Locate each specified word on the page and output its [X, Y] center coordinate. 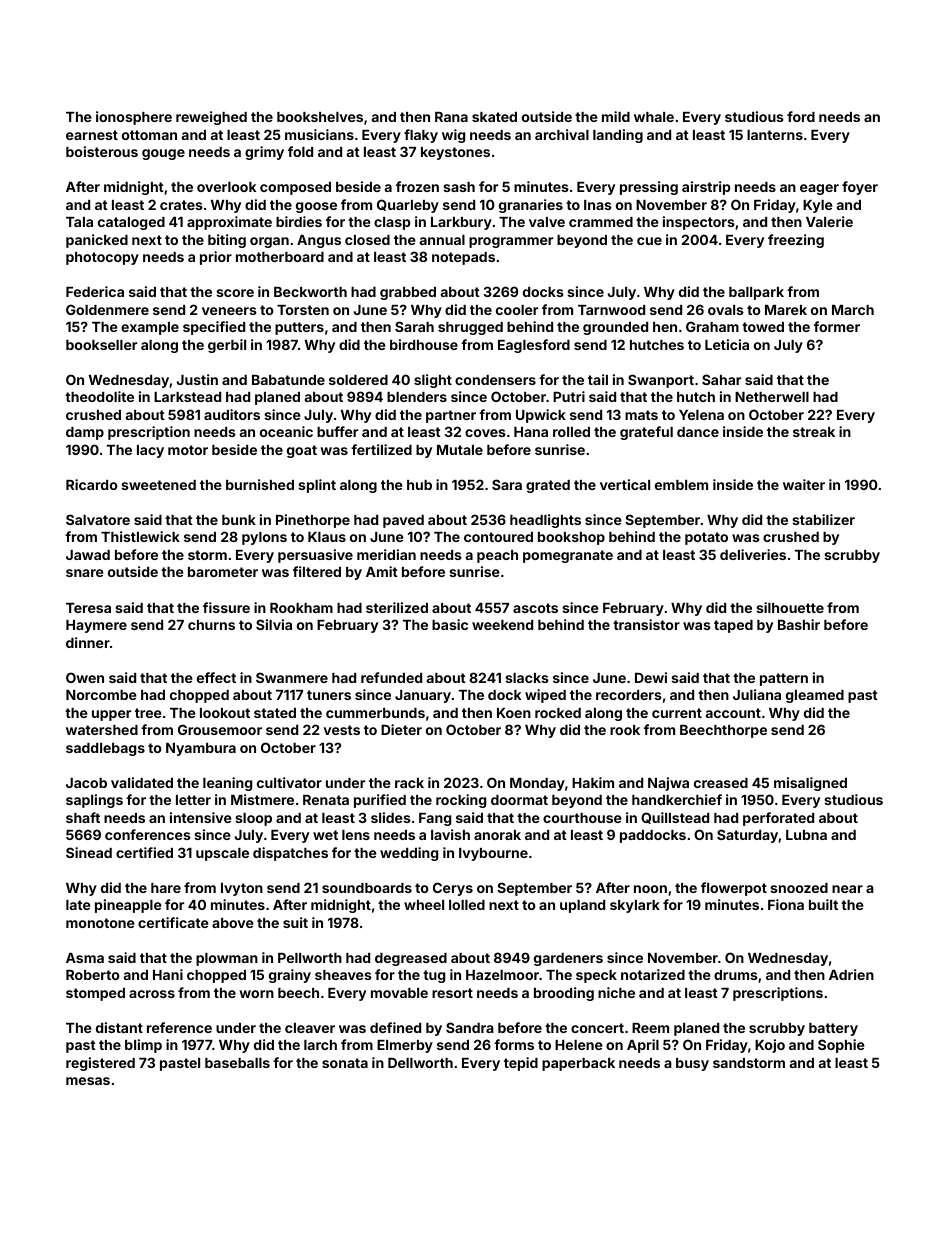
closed [367, 240]
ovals [726, 310]
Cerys [453, 889]
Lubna [806, 835]
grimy [264, 153]
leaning [227, 784]
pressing [649, 188]
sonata [345, 1063]
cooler [517, 310]
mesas [88, 1081]
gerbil [227, 346]
